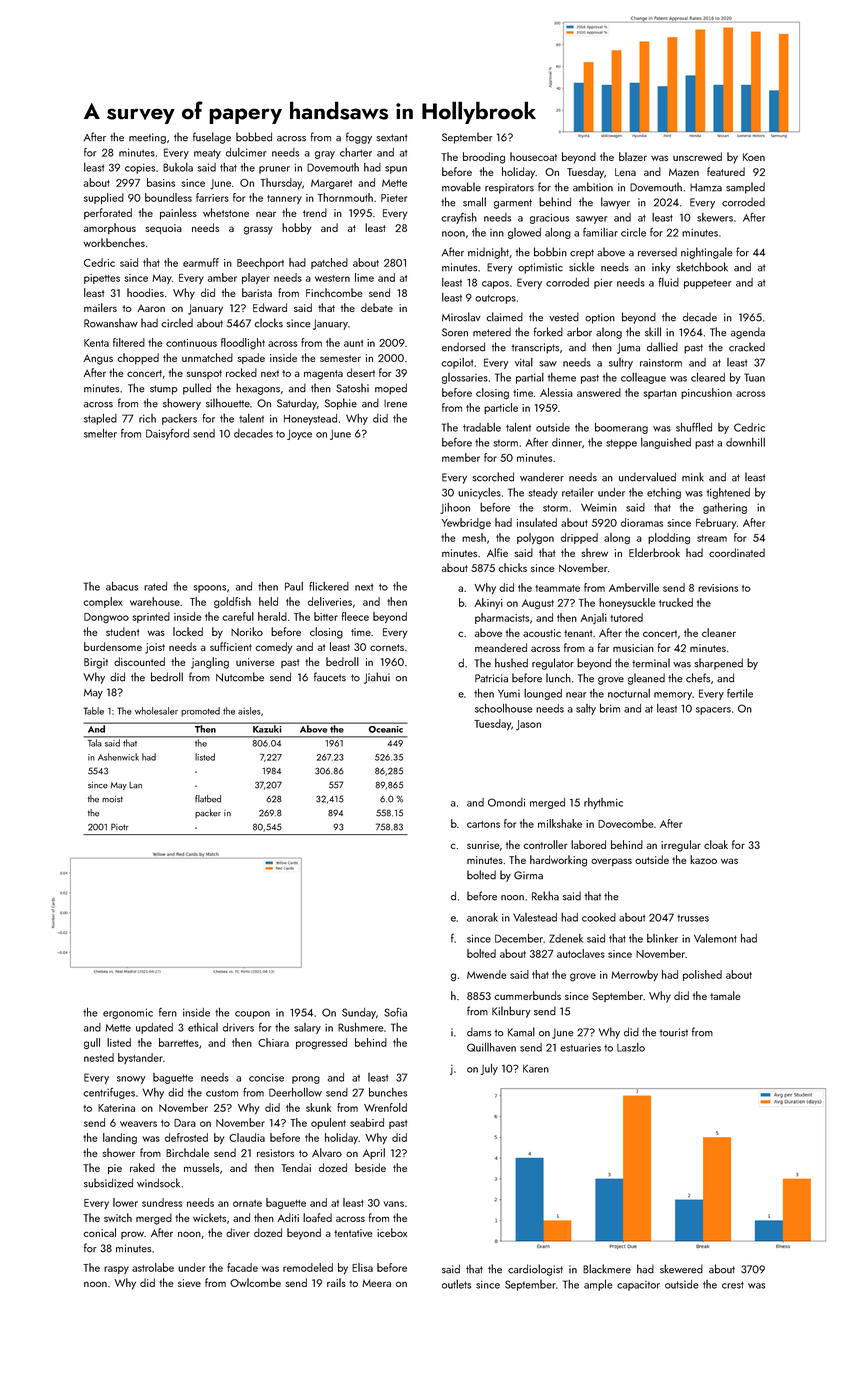 Image resolution: width=849 pixels, height=1400 pixels. Describe the element at coordinates (633, 156) in the screenshot. I see `blazer` at that location.
